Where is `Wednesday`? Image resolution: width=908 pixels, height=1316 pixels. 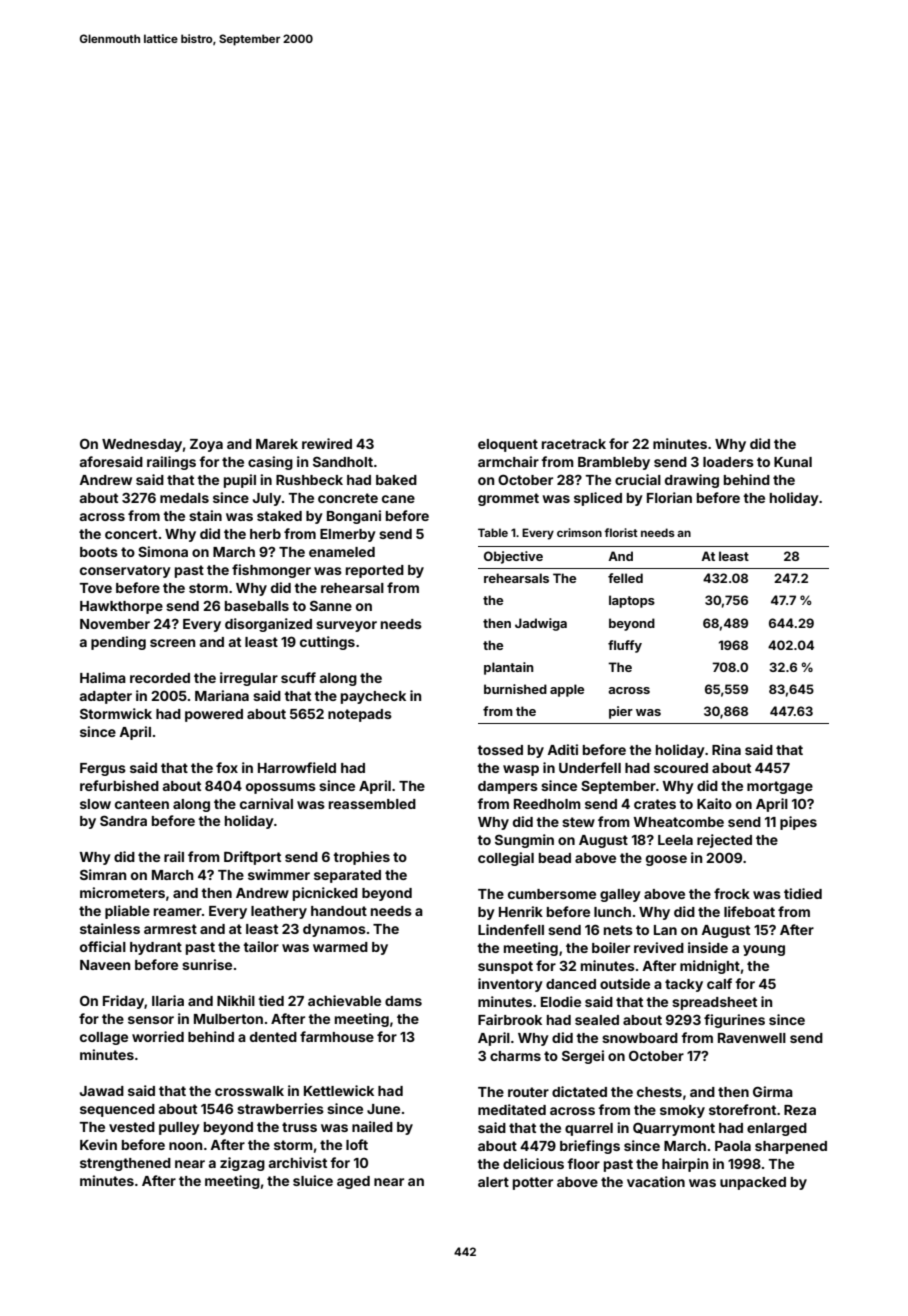 Wednesday is located at coordinates (142, 445).
